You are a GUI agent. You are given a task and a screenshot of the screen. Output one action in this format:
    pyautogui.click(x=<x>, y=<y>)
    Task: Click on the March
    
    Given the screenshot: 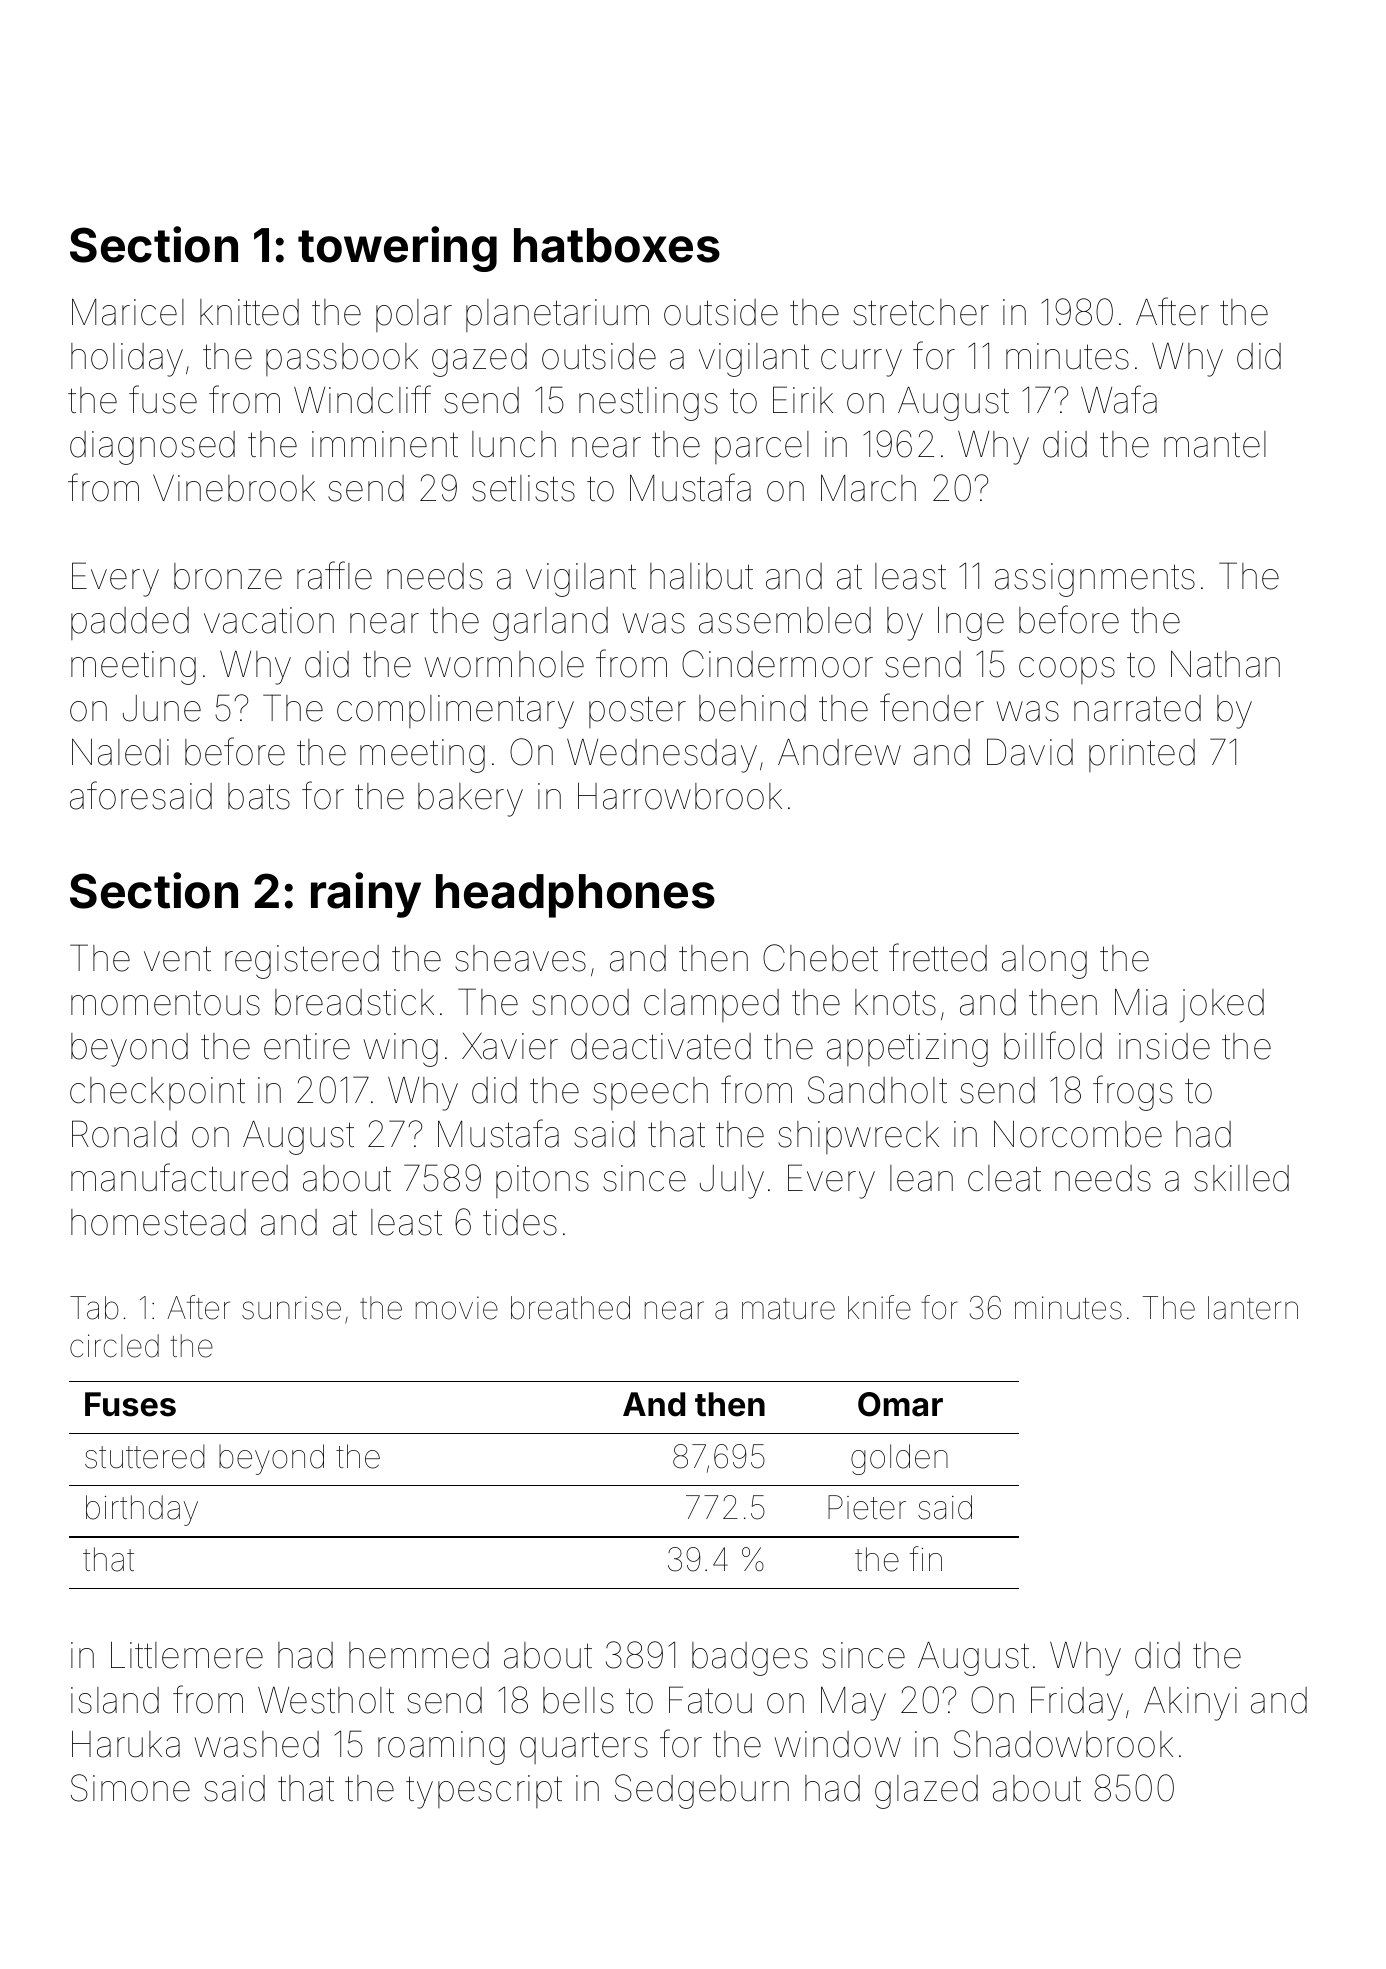 What is the action you would take?
    pyautogui.click(x=868, y=488)
